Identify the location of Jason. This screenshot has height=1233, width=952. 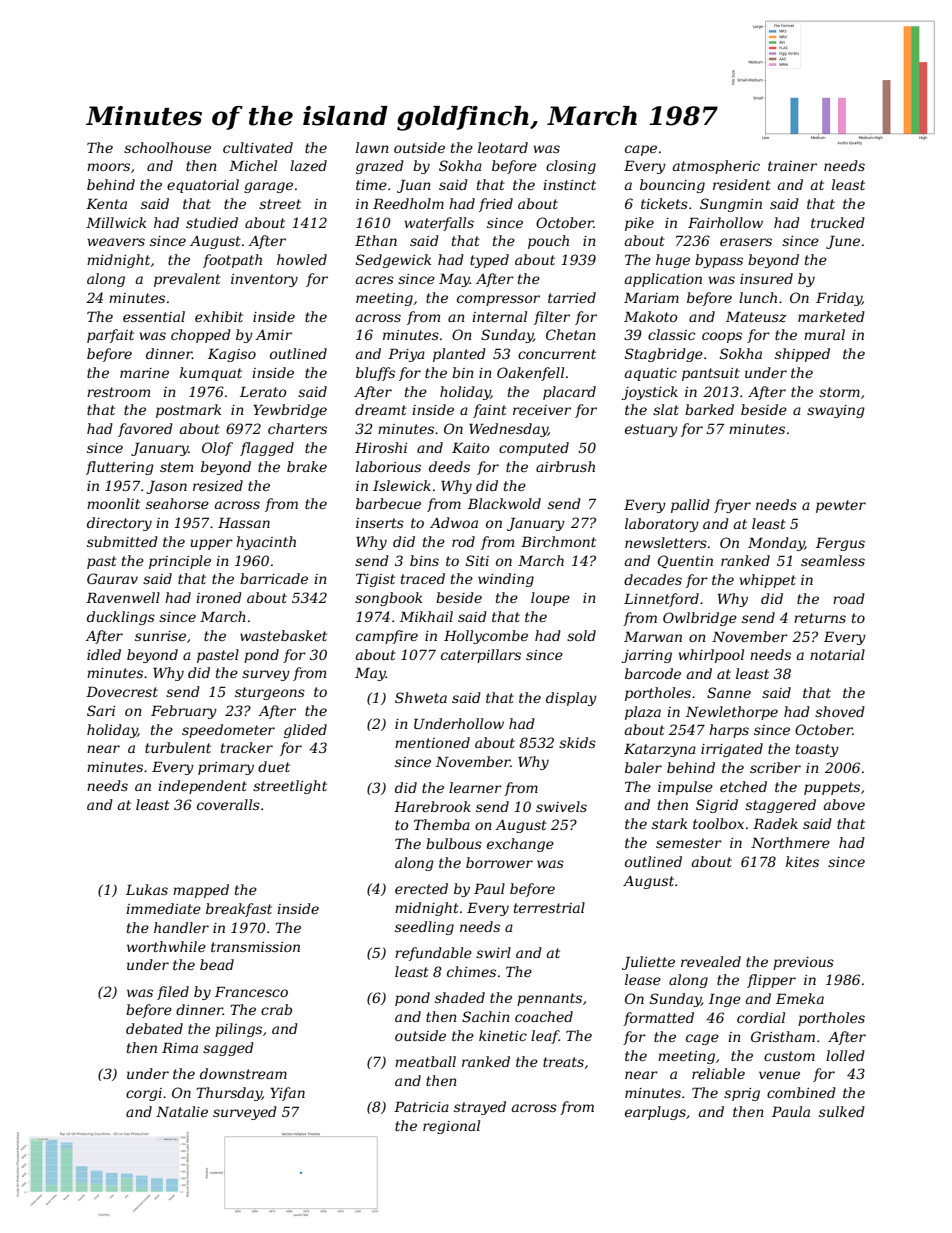
(166, 487).
